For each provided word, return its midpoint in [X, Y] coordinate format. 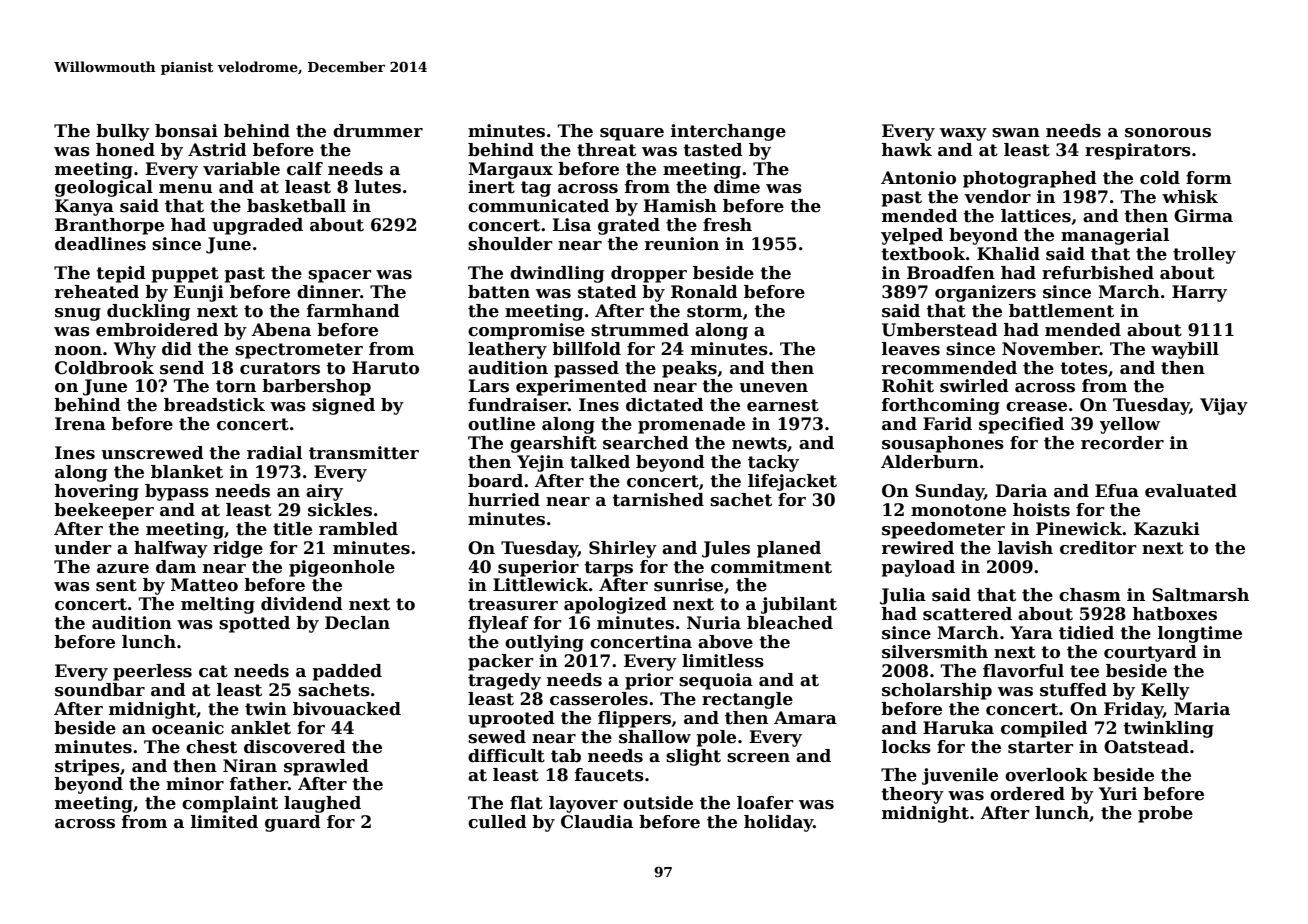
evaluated [1191, 491]
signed [343, 406]
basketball [296, 206]
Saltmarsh [1200, 595]
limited [224, 822]
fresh [727, 225]
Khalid [1008, 254]
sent [116, 585]
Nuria [714, 623]
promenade [691, 425]
